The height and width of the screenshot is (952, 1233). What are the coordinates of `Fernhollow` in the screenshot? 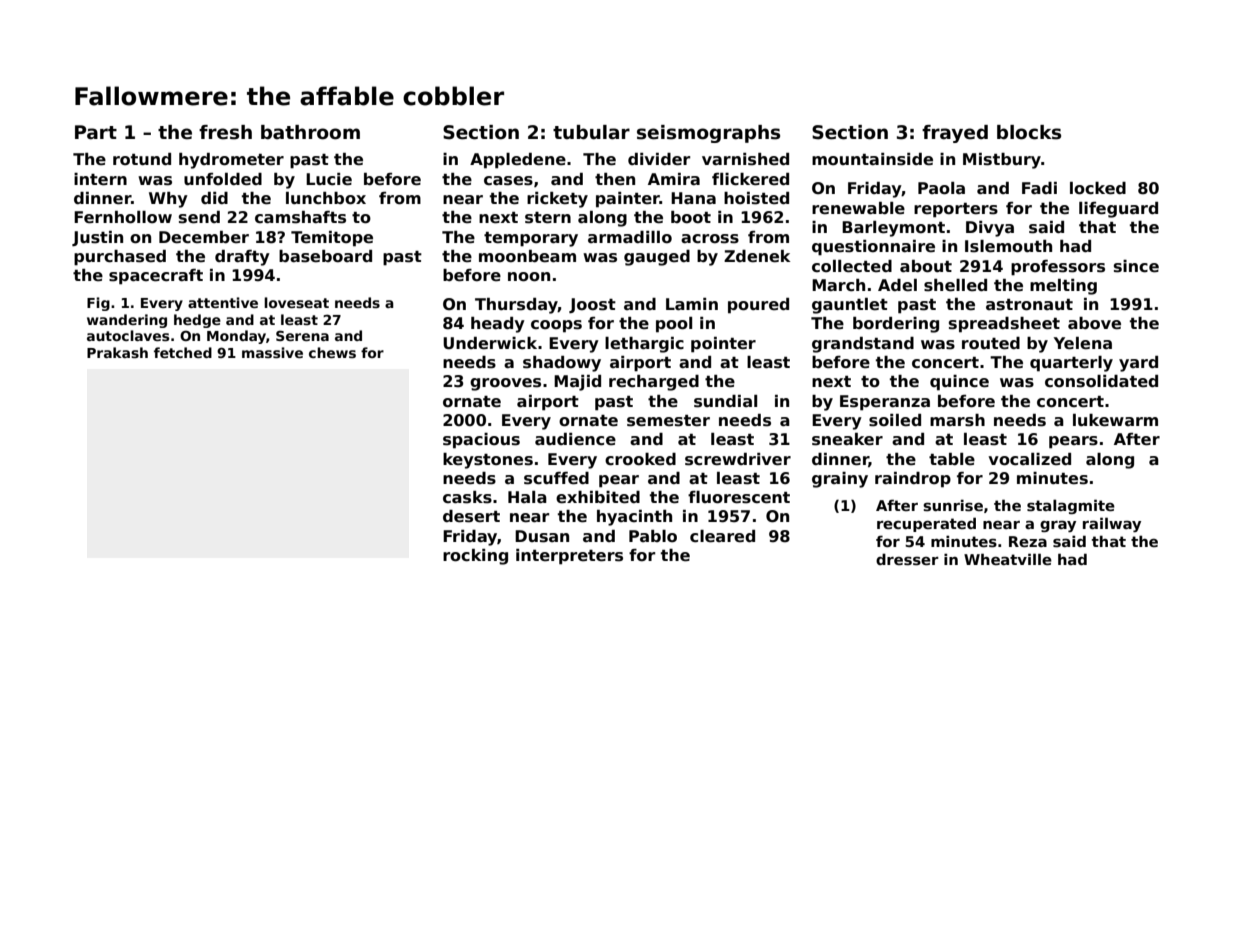 It's located at (123, 217).
